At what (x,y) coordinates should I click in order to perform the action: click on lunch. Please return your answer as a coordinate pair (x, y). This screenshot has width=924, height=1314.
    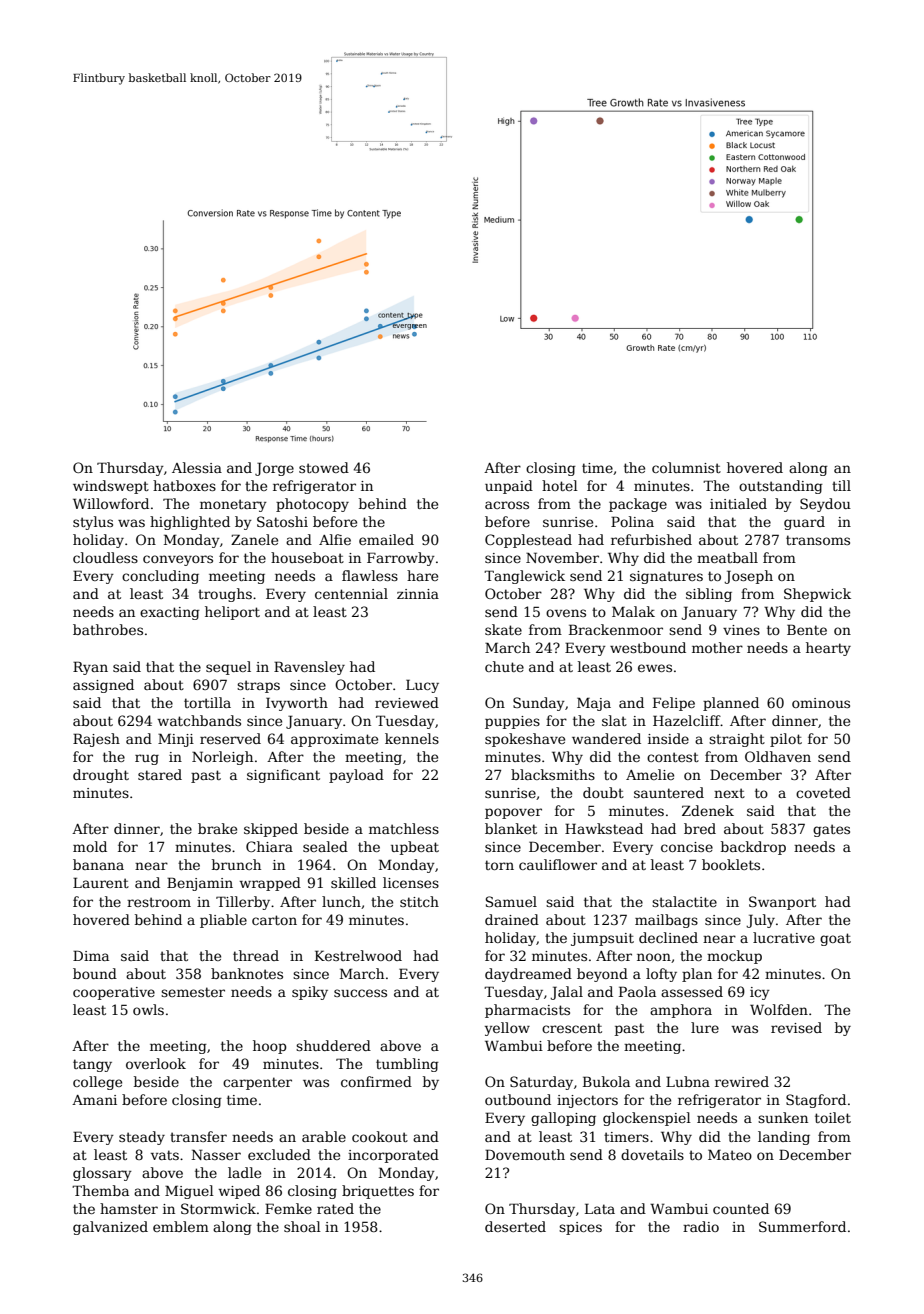
    Looking at the image, I should click on (341, 901).
